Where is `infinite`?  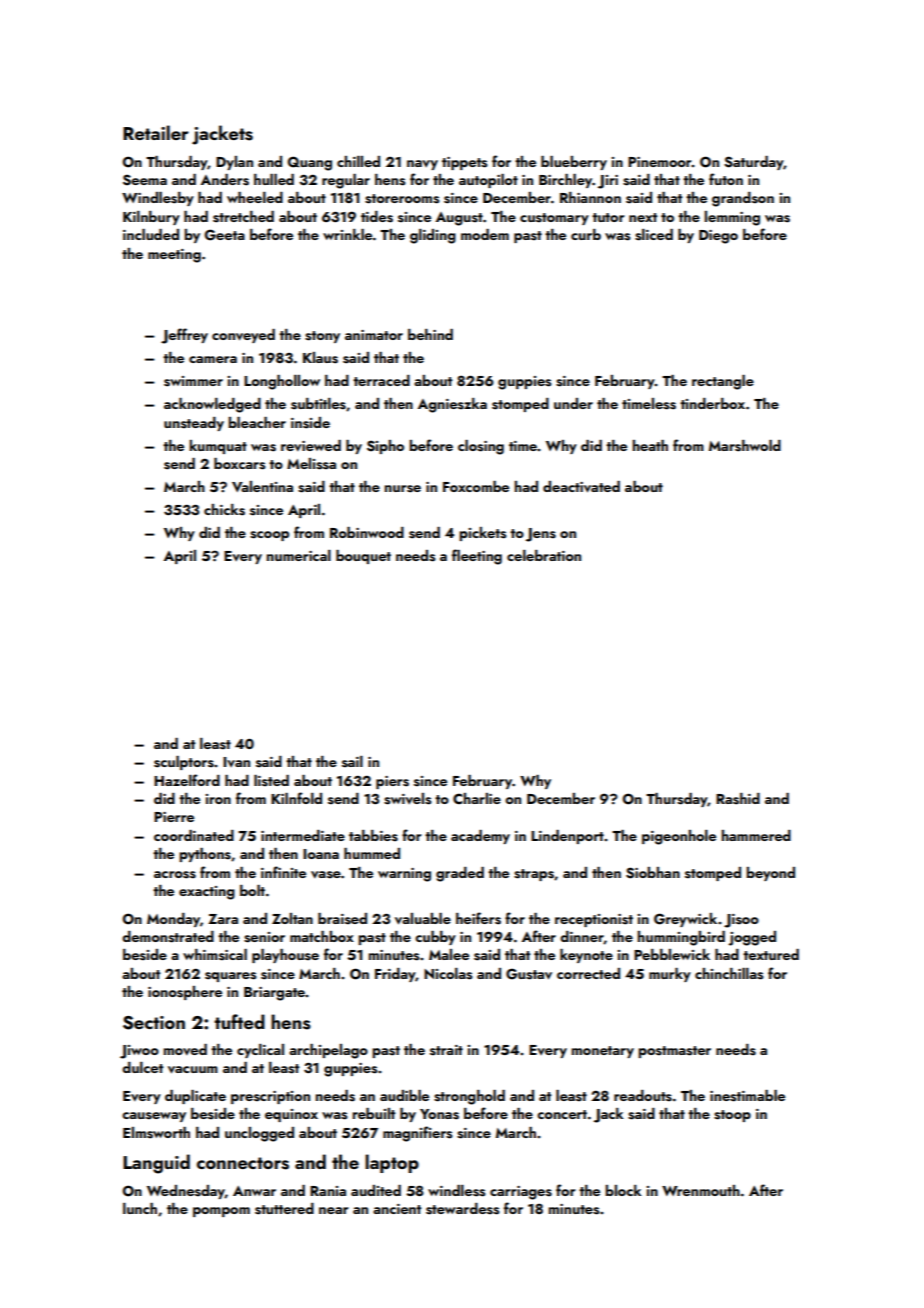 infinite is located at coordinates (283, 872).
